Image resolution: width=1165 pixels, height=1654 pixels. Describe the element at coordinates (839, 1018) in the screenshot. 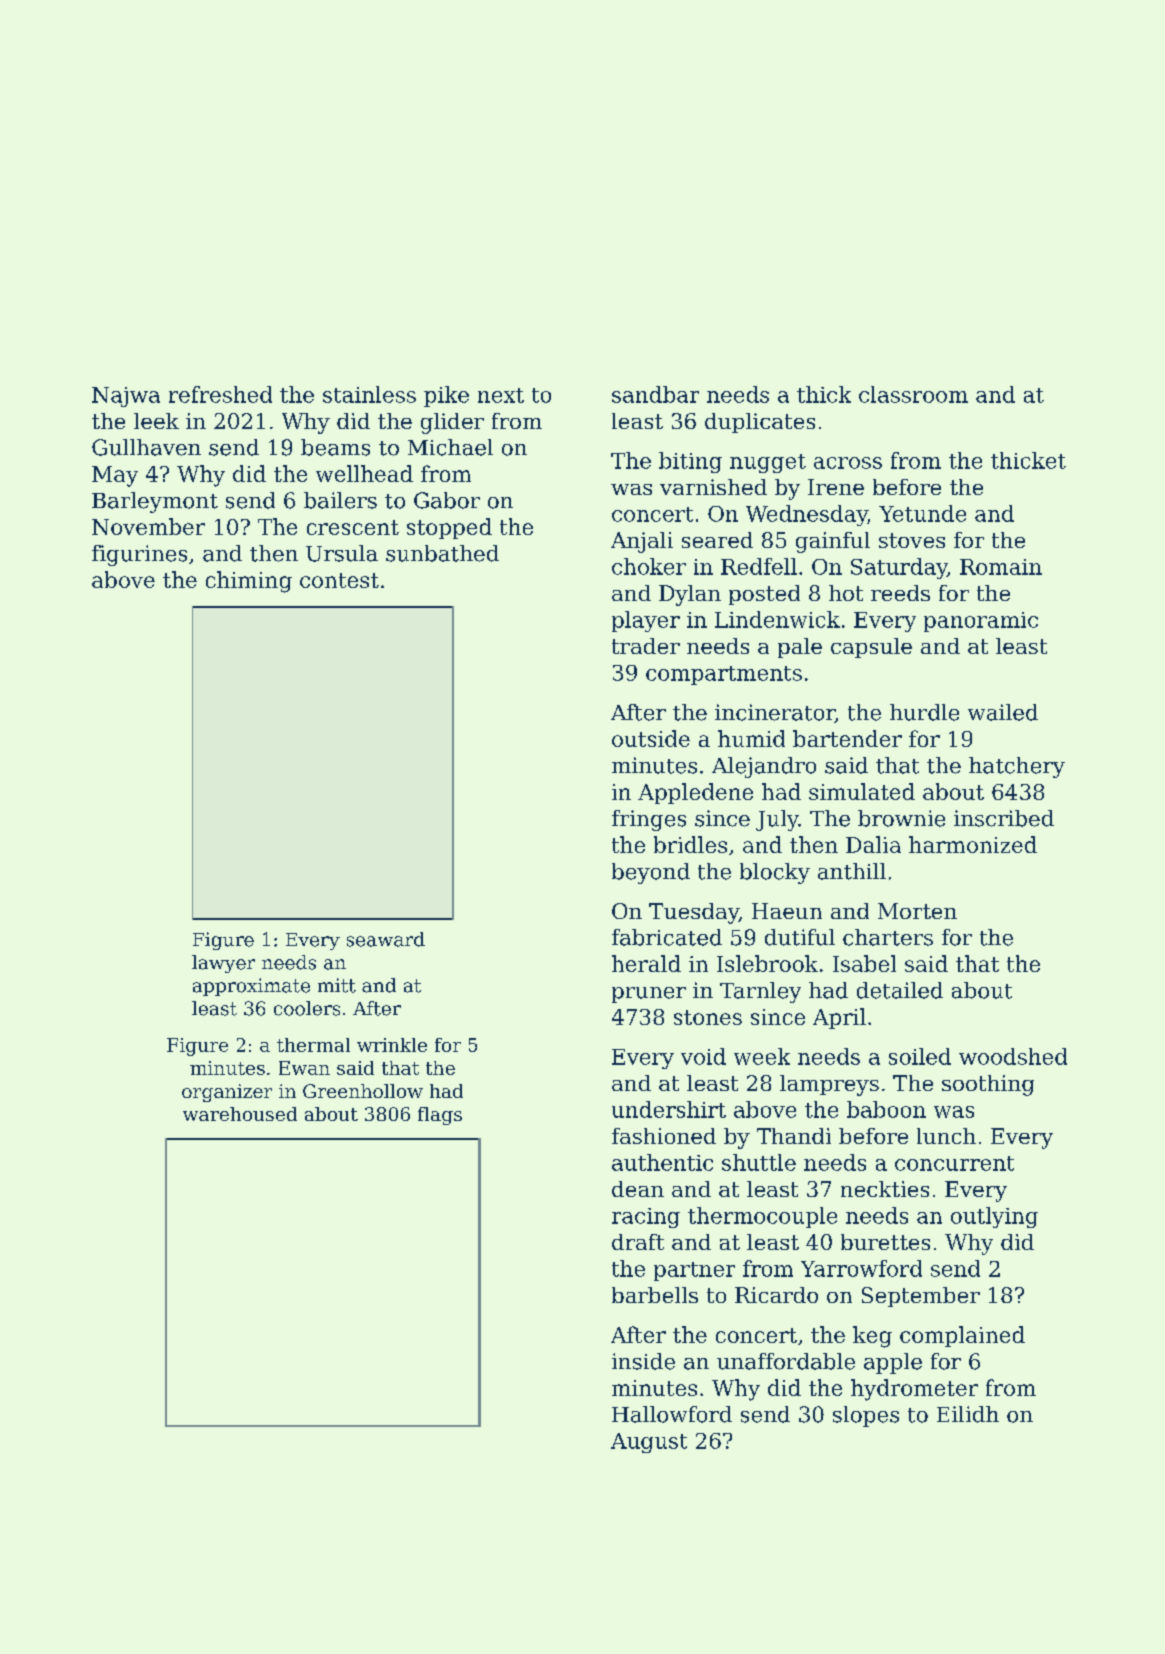

I see `April` at that location.
